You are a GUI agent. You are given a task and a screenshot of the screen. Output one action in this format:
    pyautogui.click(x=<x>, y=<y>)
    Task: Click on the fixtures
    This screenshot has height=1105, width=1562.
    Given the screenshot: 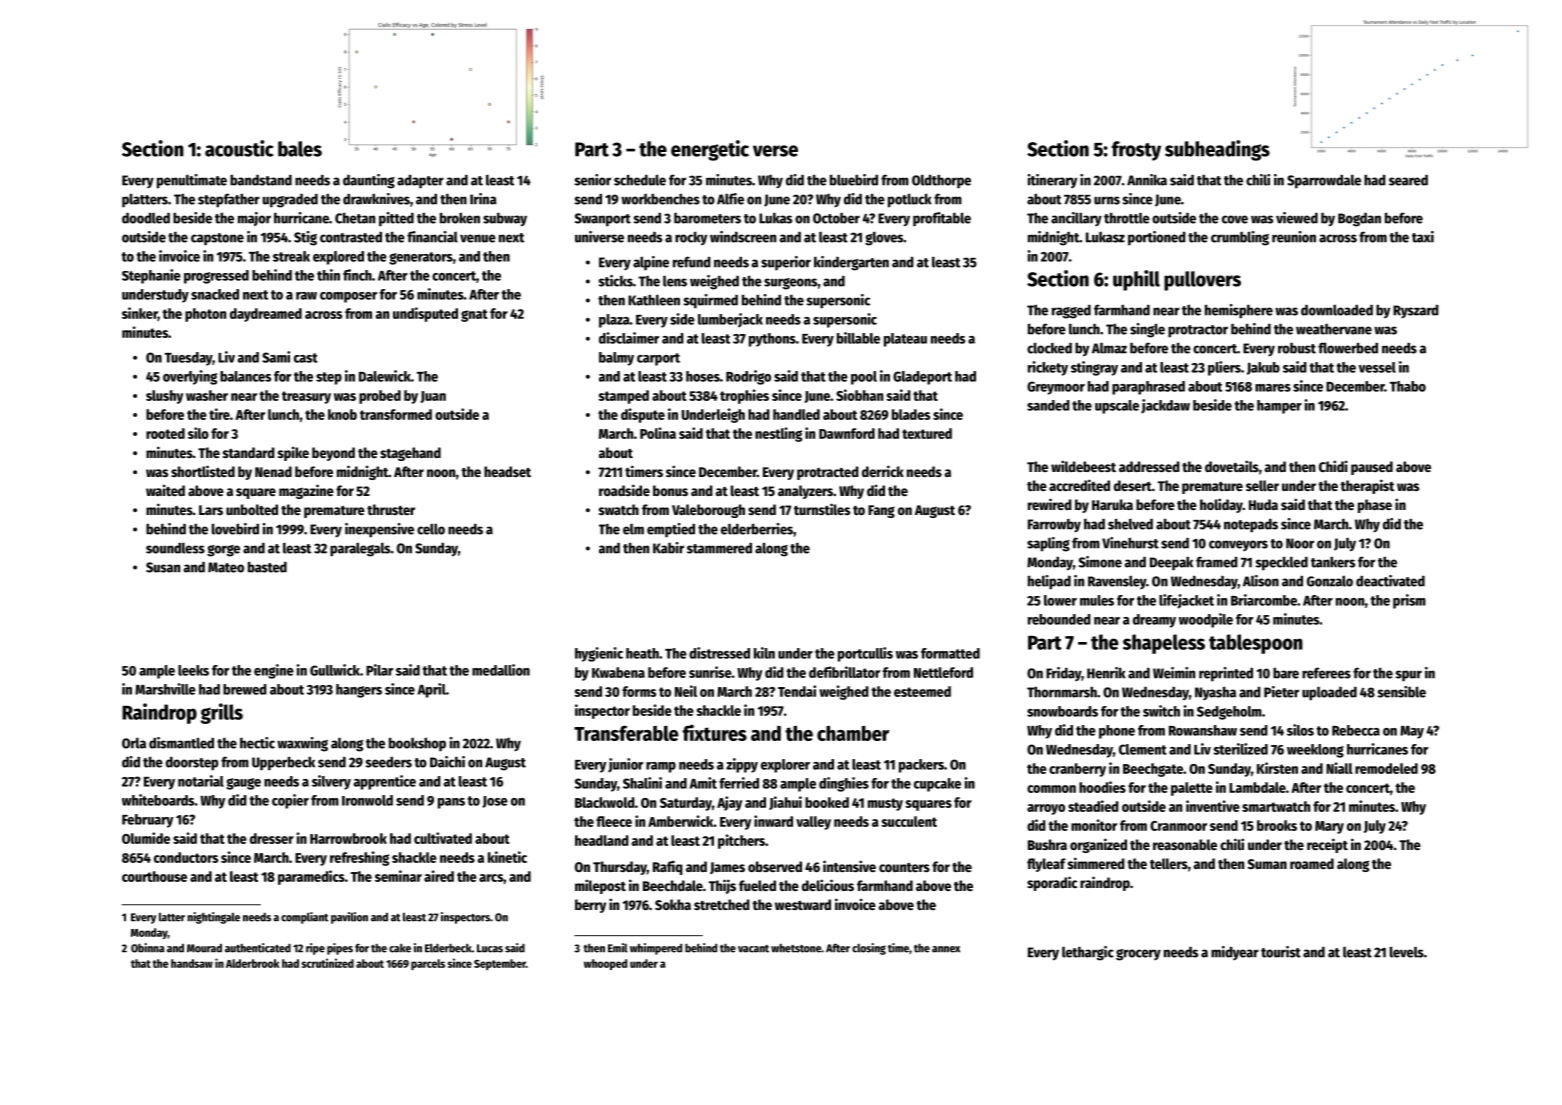 What is the action you would take?
    pyautogui.click(x=715, y=732)
